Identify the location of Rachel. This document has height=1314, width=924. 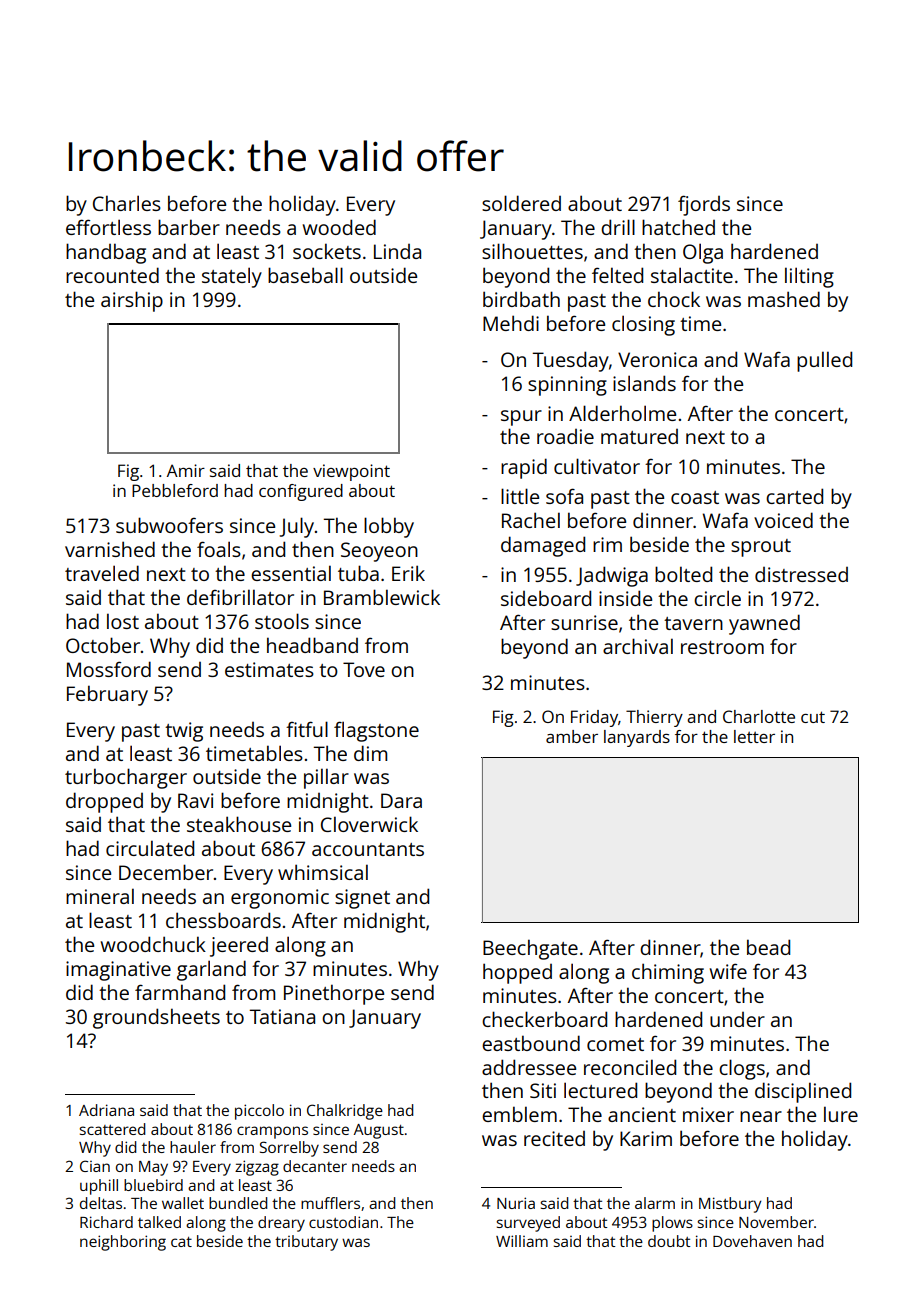
(531, 520).
